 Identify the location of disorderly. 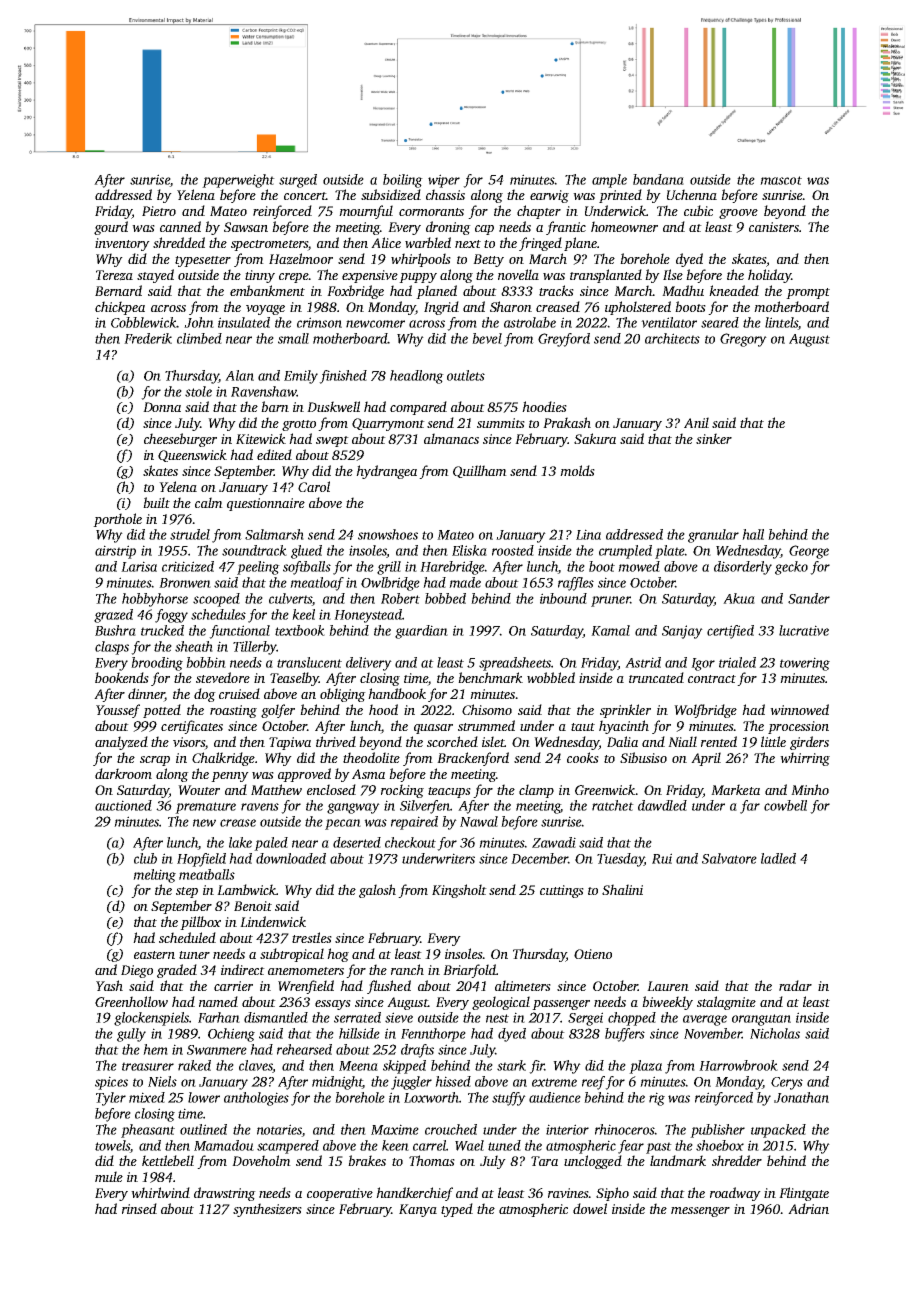
(743, 568).
